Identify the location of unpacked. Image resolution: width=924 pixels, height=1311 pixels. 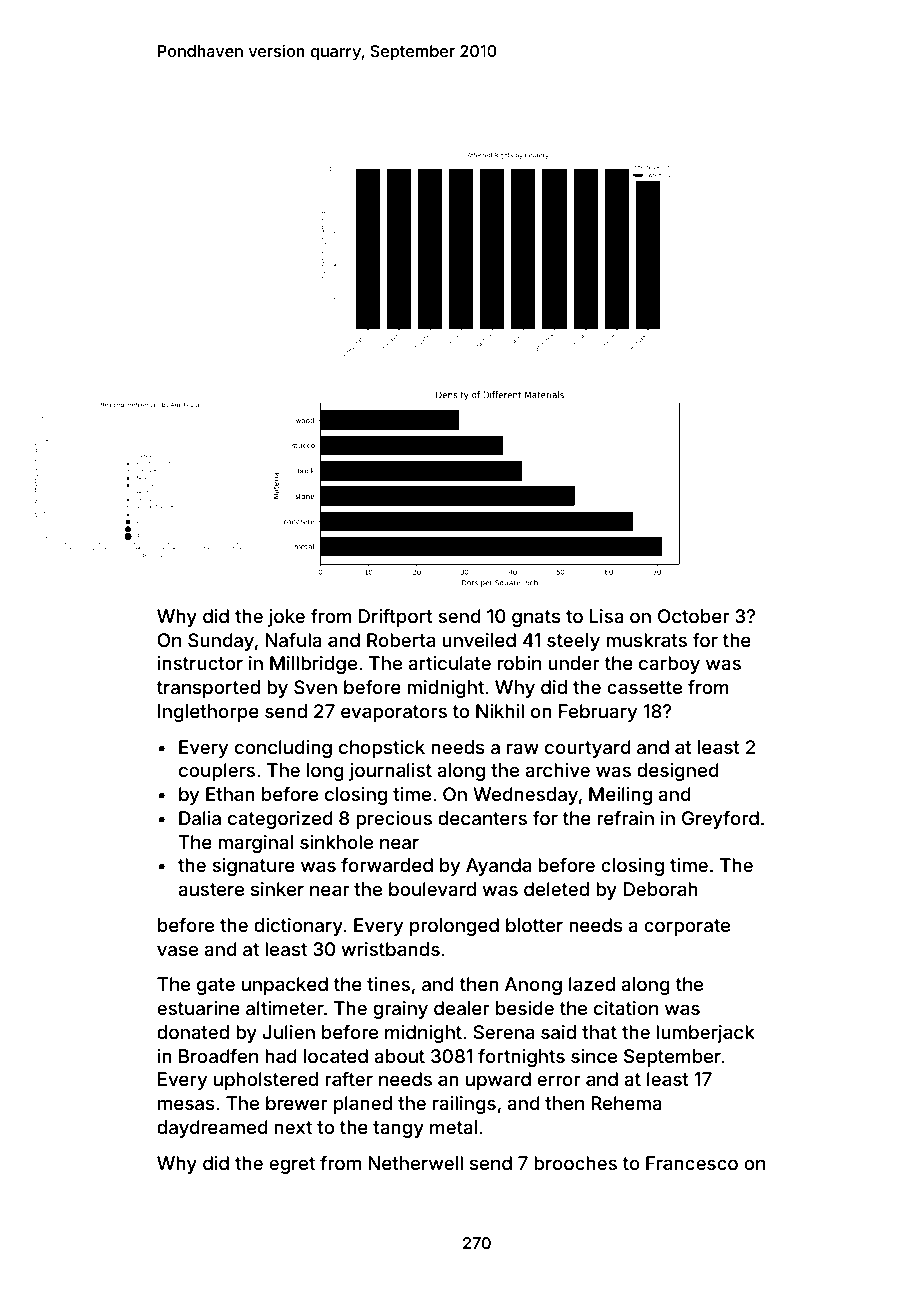
(285, 986).
